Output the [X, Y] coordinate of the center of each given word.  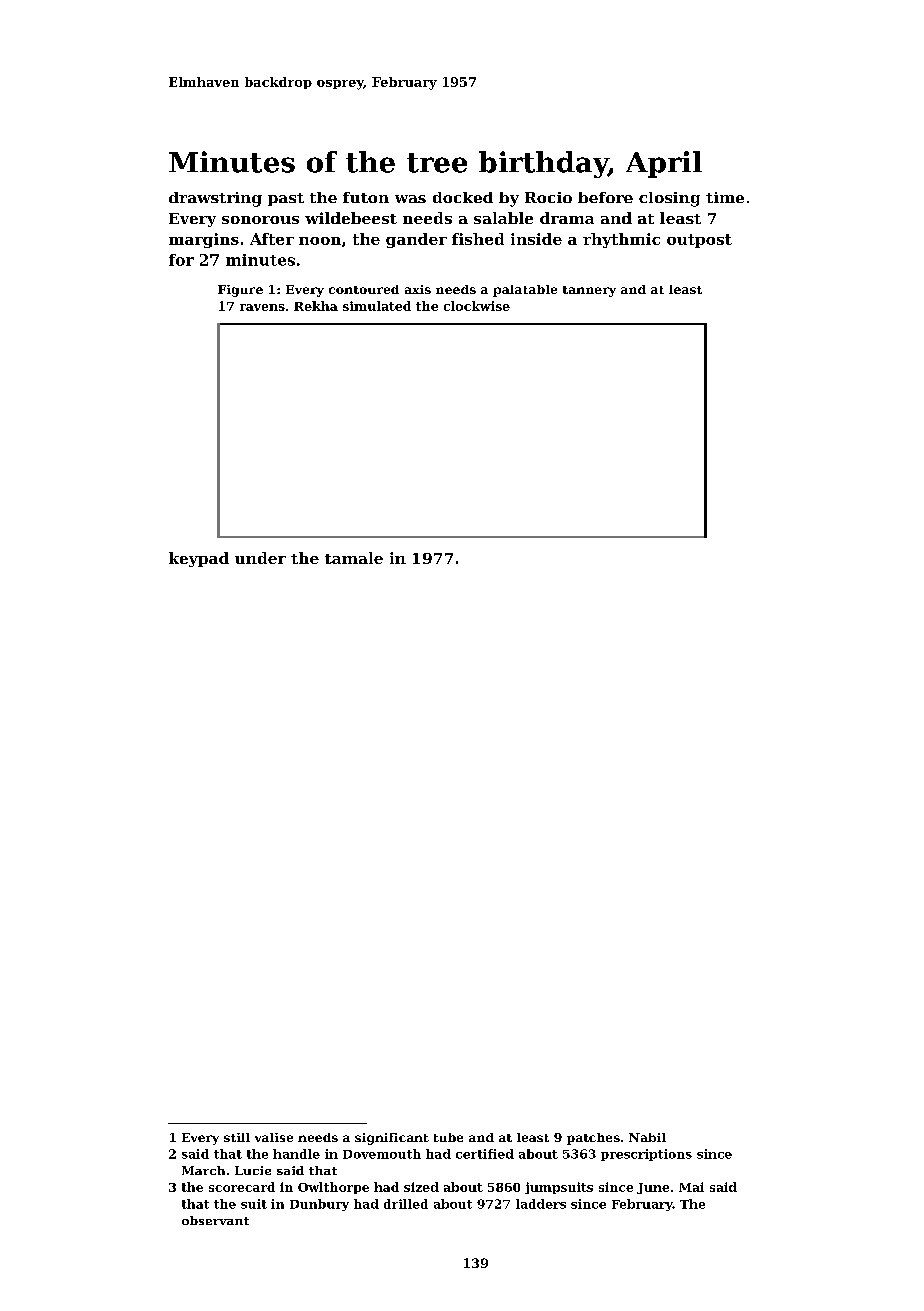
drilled [406, 1204]
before [605, 197]
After [272, 239]
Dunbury [319, 1205]
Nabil [647, 1137]
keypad [199, 559]
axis [418, 289]
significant [392, 1139]
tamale [354, 558]
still [237, 1137]
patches [593, 1139]
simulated [377, 306]
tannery [589, 291]
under [260, 558]
